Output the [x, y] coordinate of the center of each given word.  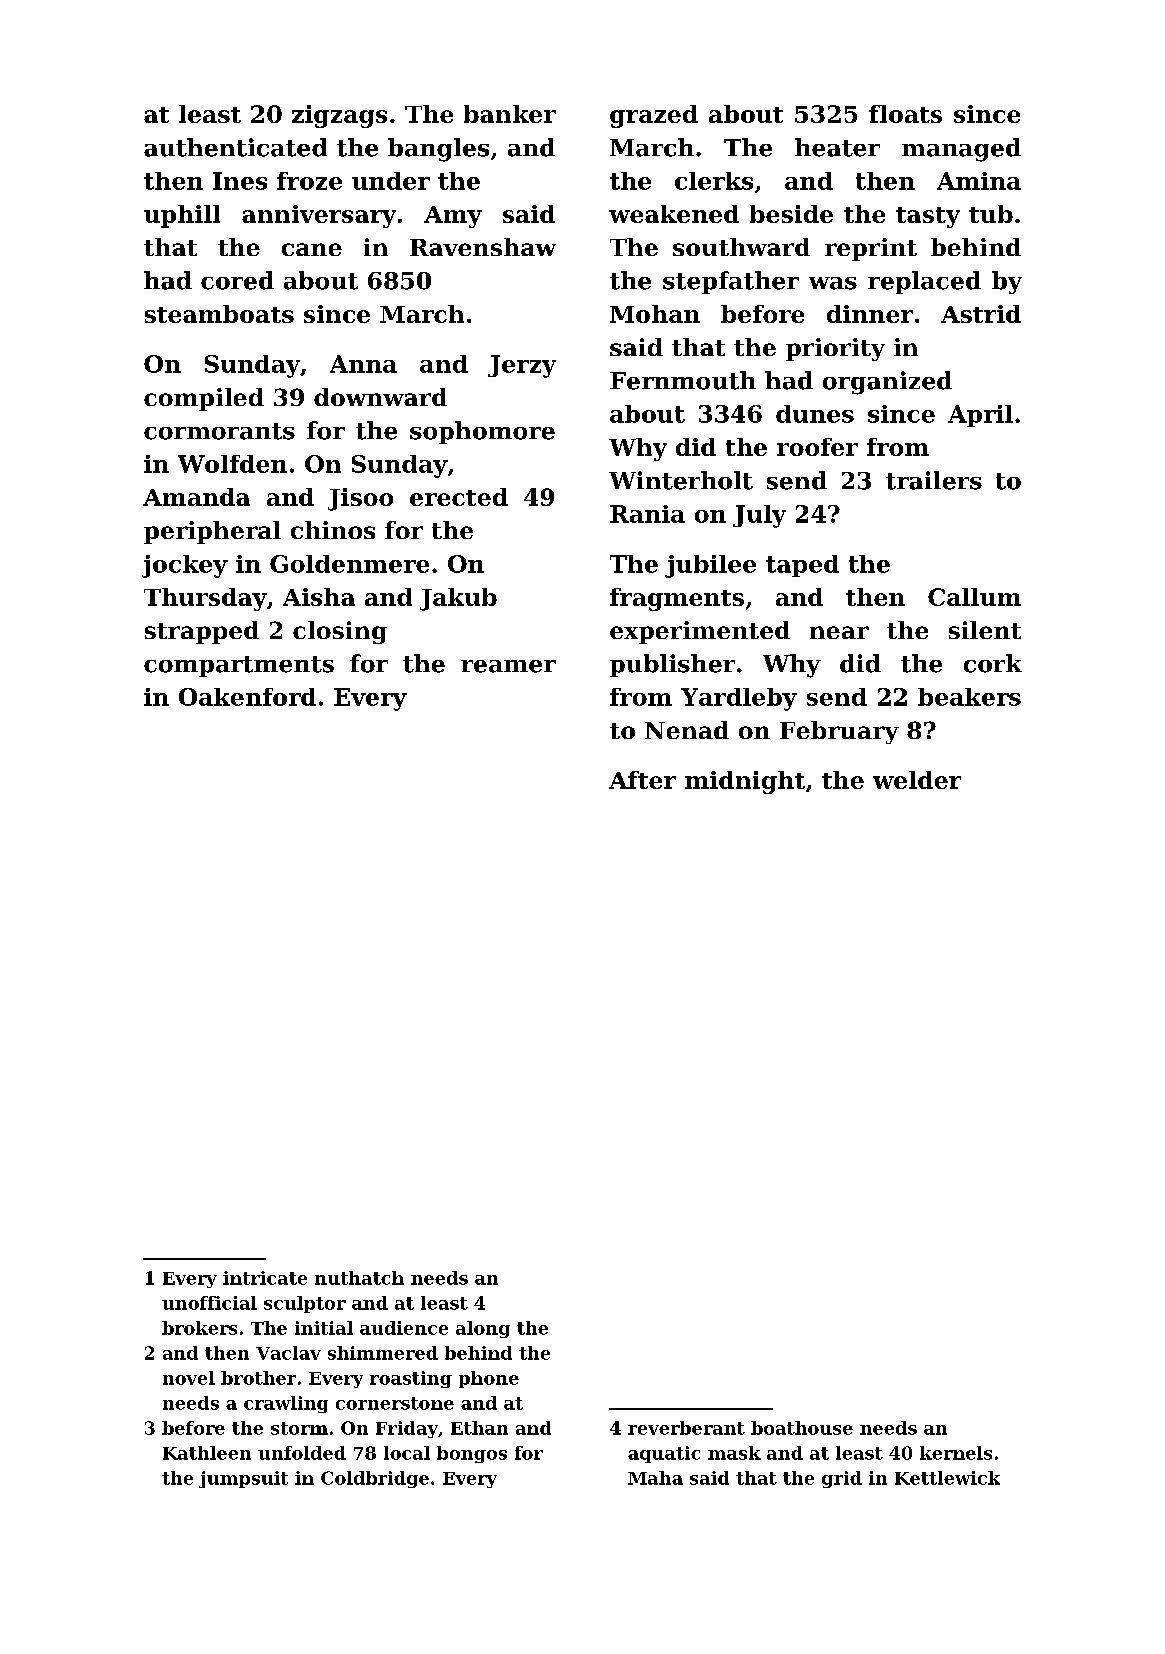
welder [917, 780]
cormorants [219, 431]
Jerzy [522, 366]
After [642, 780]
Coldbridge [375, 1479]
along [483, 1329]
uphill [182, 216]
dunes [815, 414]
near [839, 632]
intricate [265, 1278]
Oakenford [247, 697]
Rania [647, 514]
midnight [745, 782]
